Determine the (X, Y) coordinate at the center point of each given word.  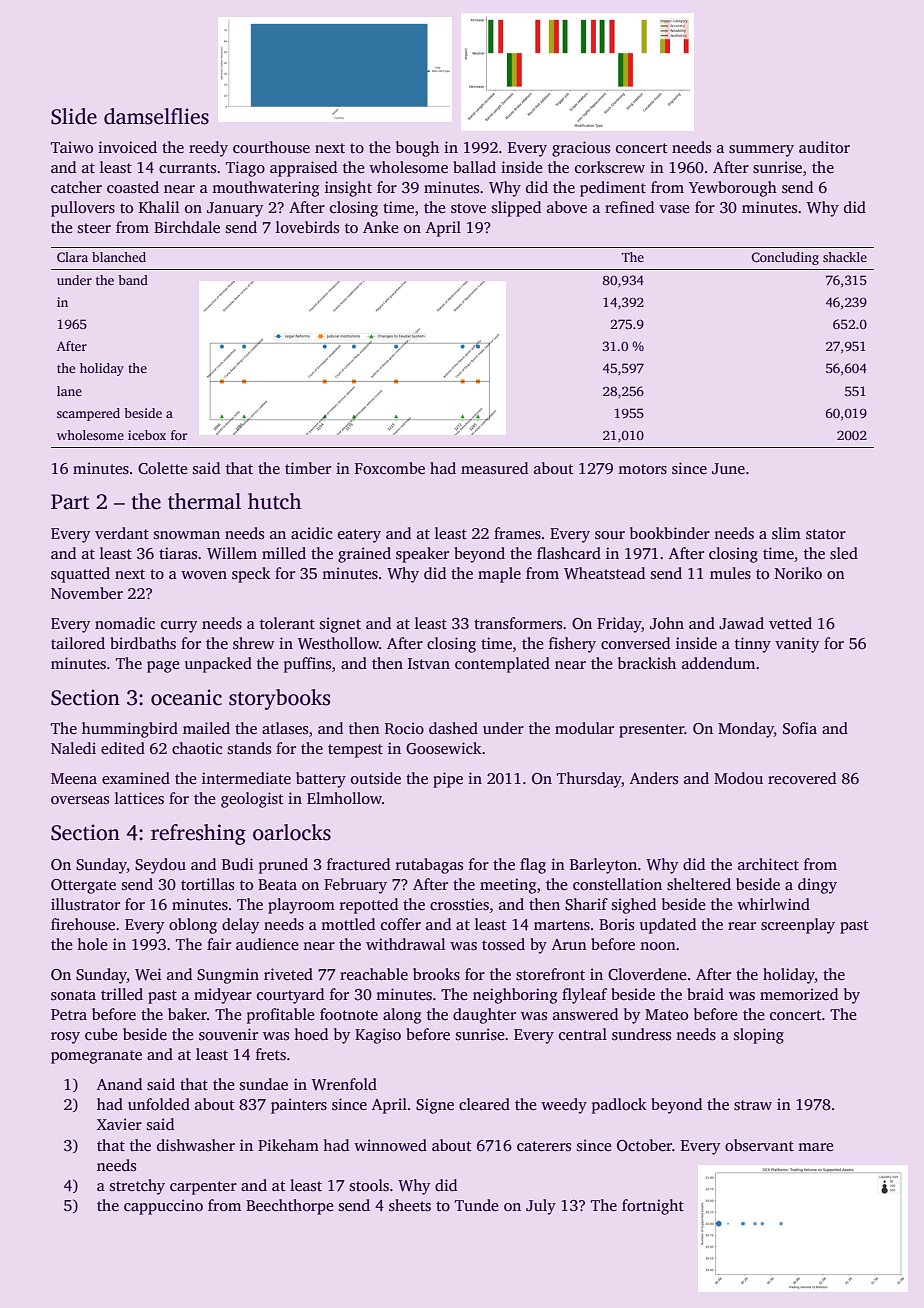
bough (417, 149)
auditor (824, 147)
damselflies (156, 116)
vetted (790, 623)
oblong (193, 926)
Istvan (429, 664)
